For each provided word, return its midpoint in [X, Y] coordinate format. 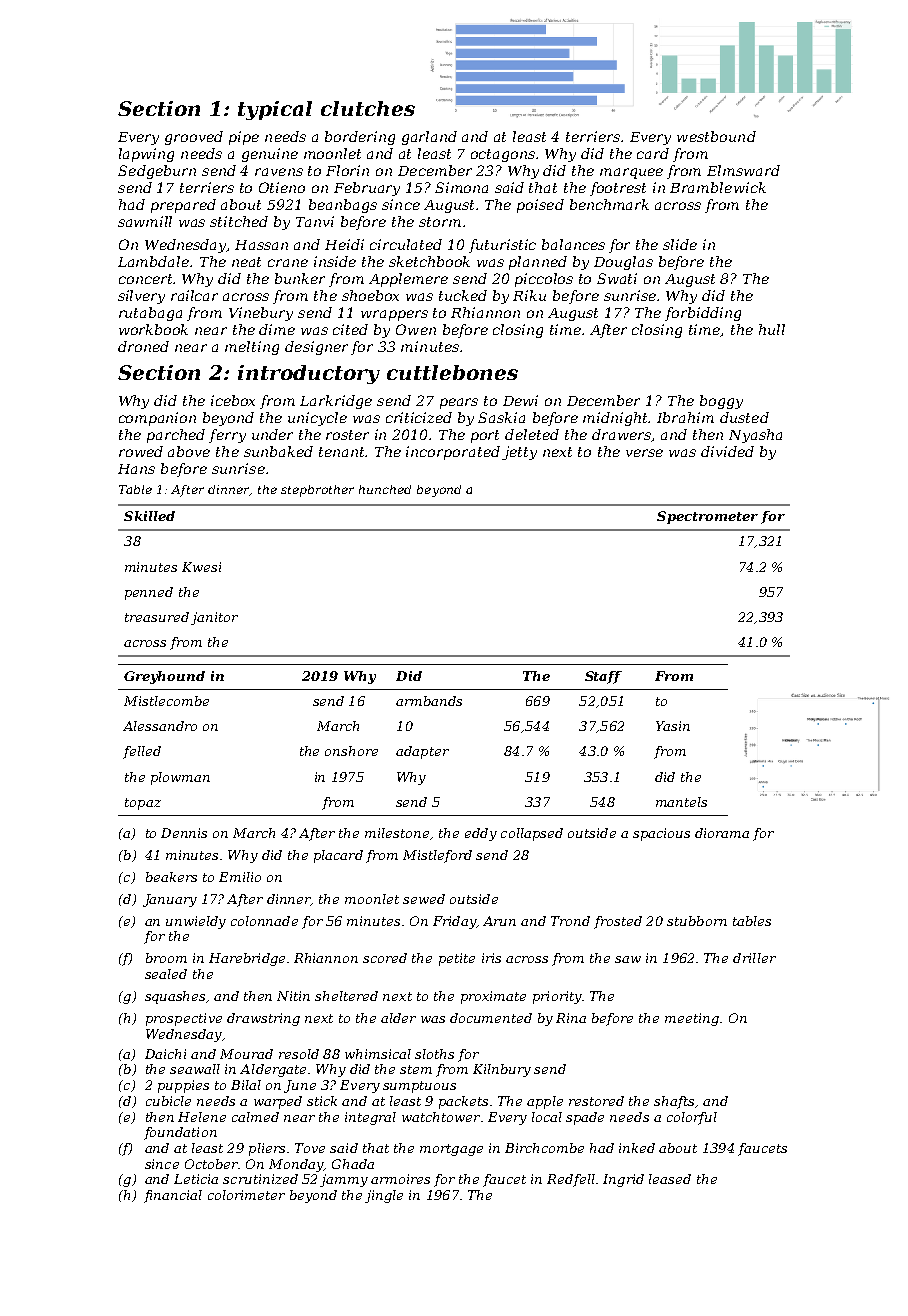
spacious [661, 834]
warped [278, 1102]
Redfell [571, 1180]
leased [670, 1179]
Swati [617, 278]
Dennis [184, 833]
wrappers [394, 315]
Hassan [261, 245]
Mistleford [437, 856]
